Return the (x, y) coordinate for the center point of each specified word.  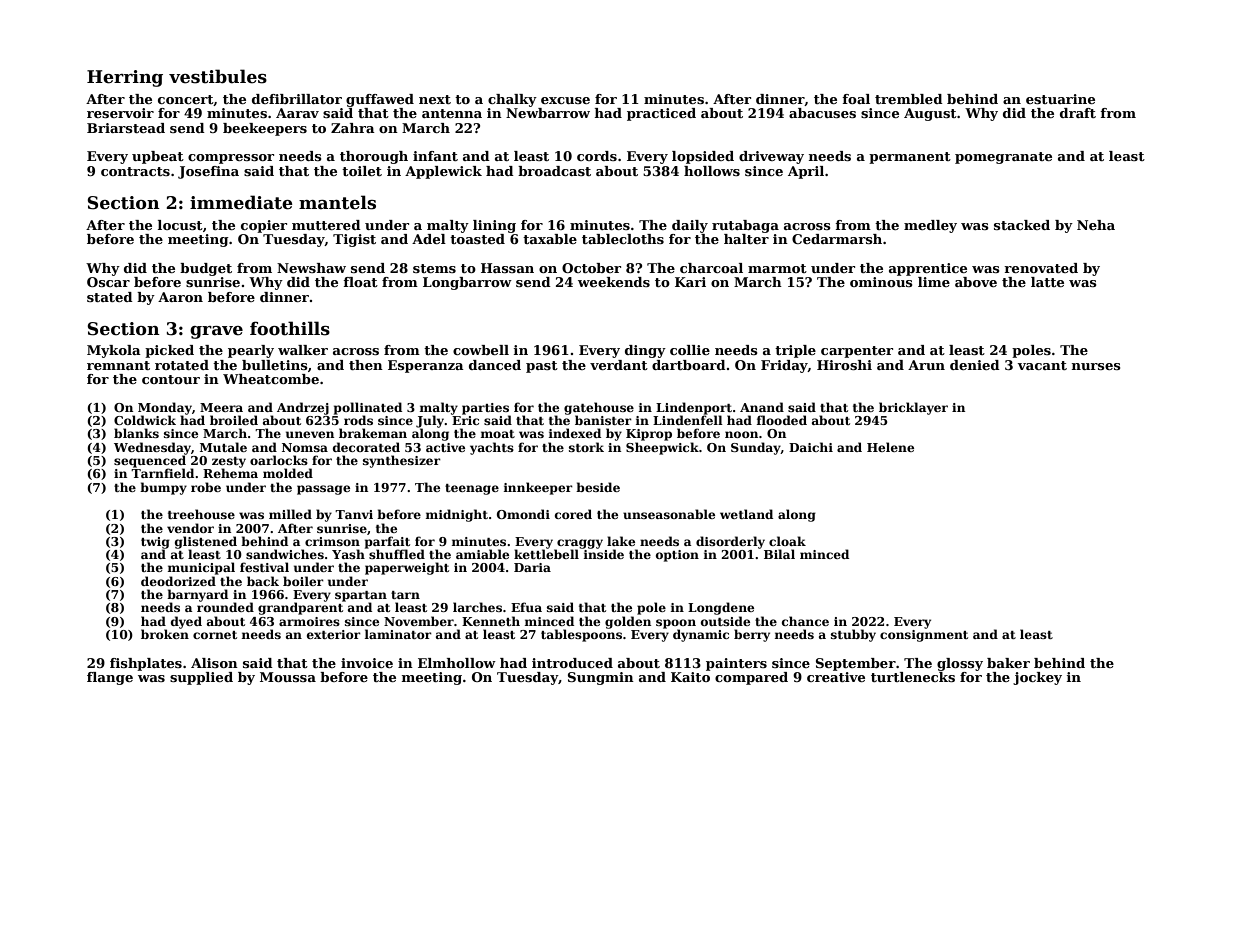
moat (498, 434)
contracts (135, 171)
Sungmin (601, 678)
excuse (565, 100)
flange (110, 678)
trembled (909, 99)
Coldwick (145, 420)
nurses (1096, 366)
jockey (1037, 678)
